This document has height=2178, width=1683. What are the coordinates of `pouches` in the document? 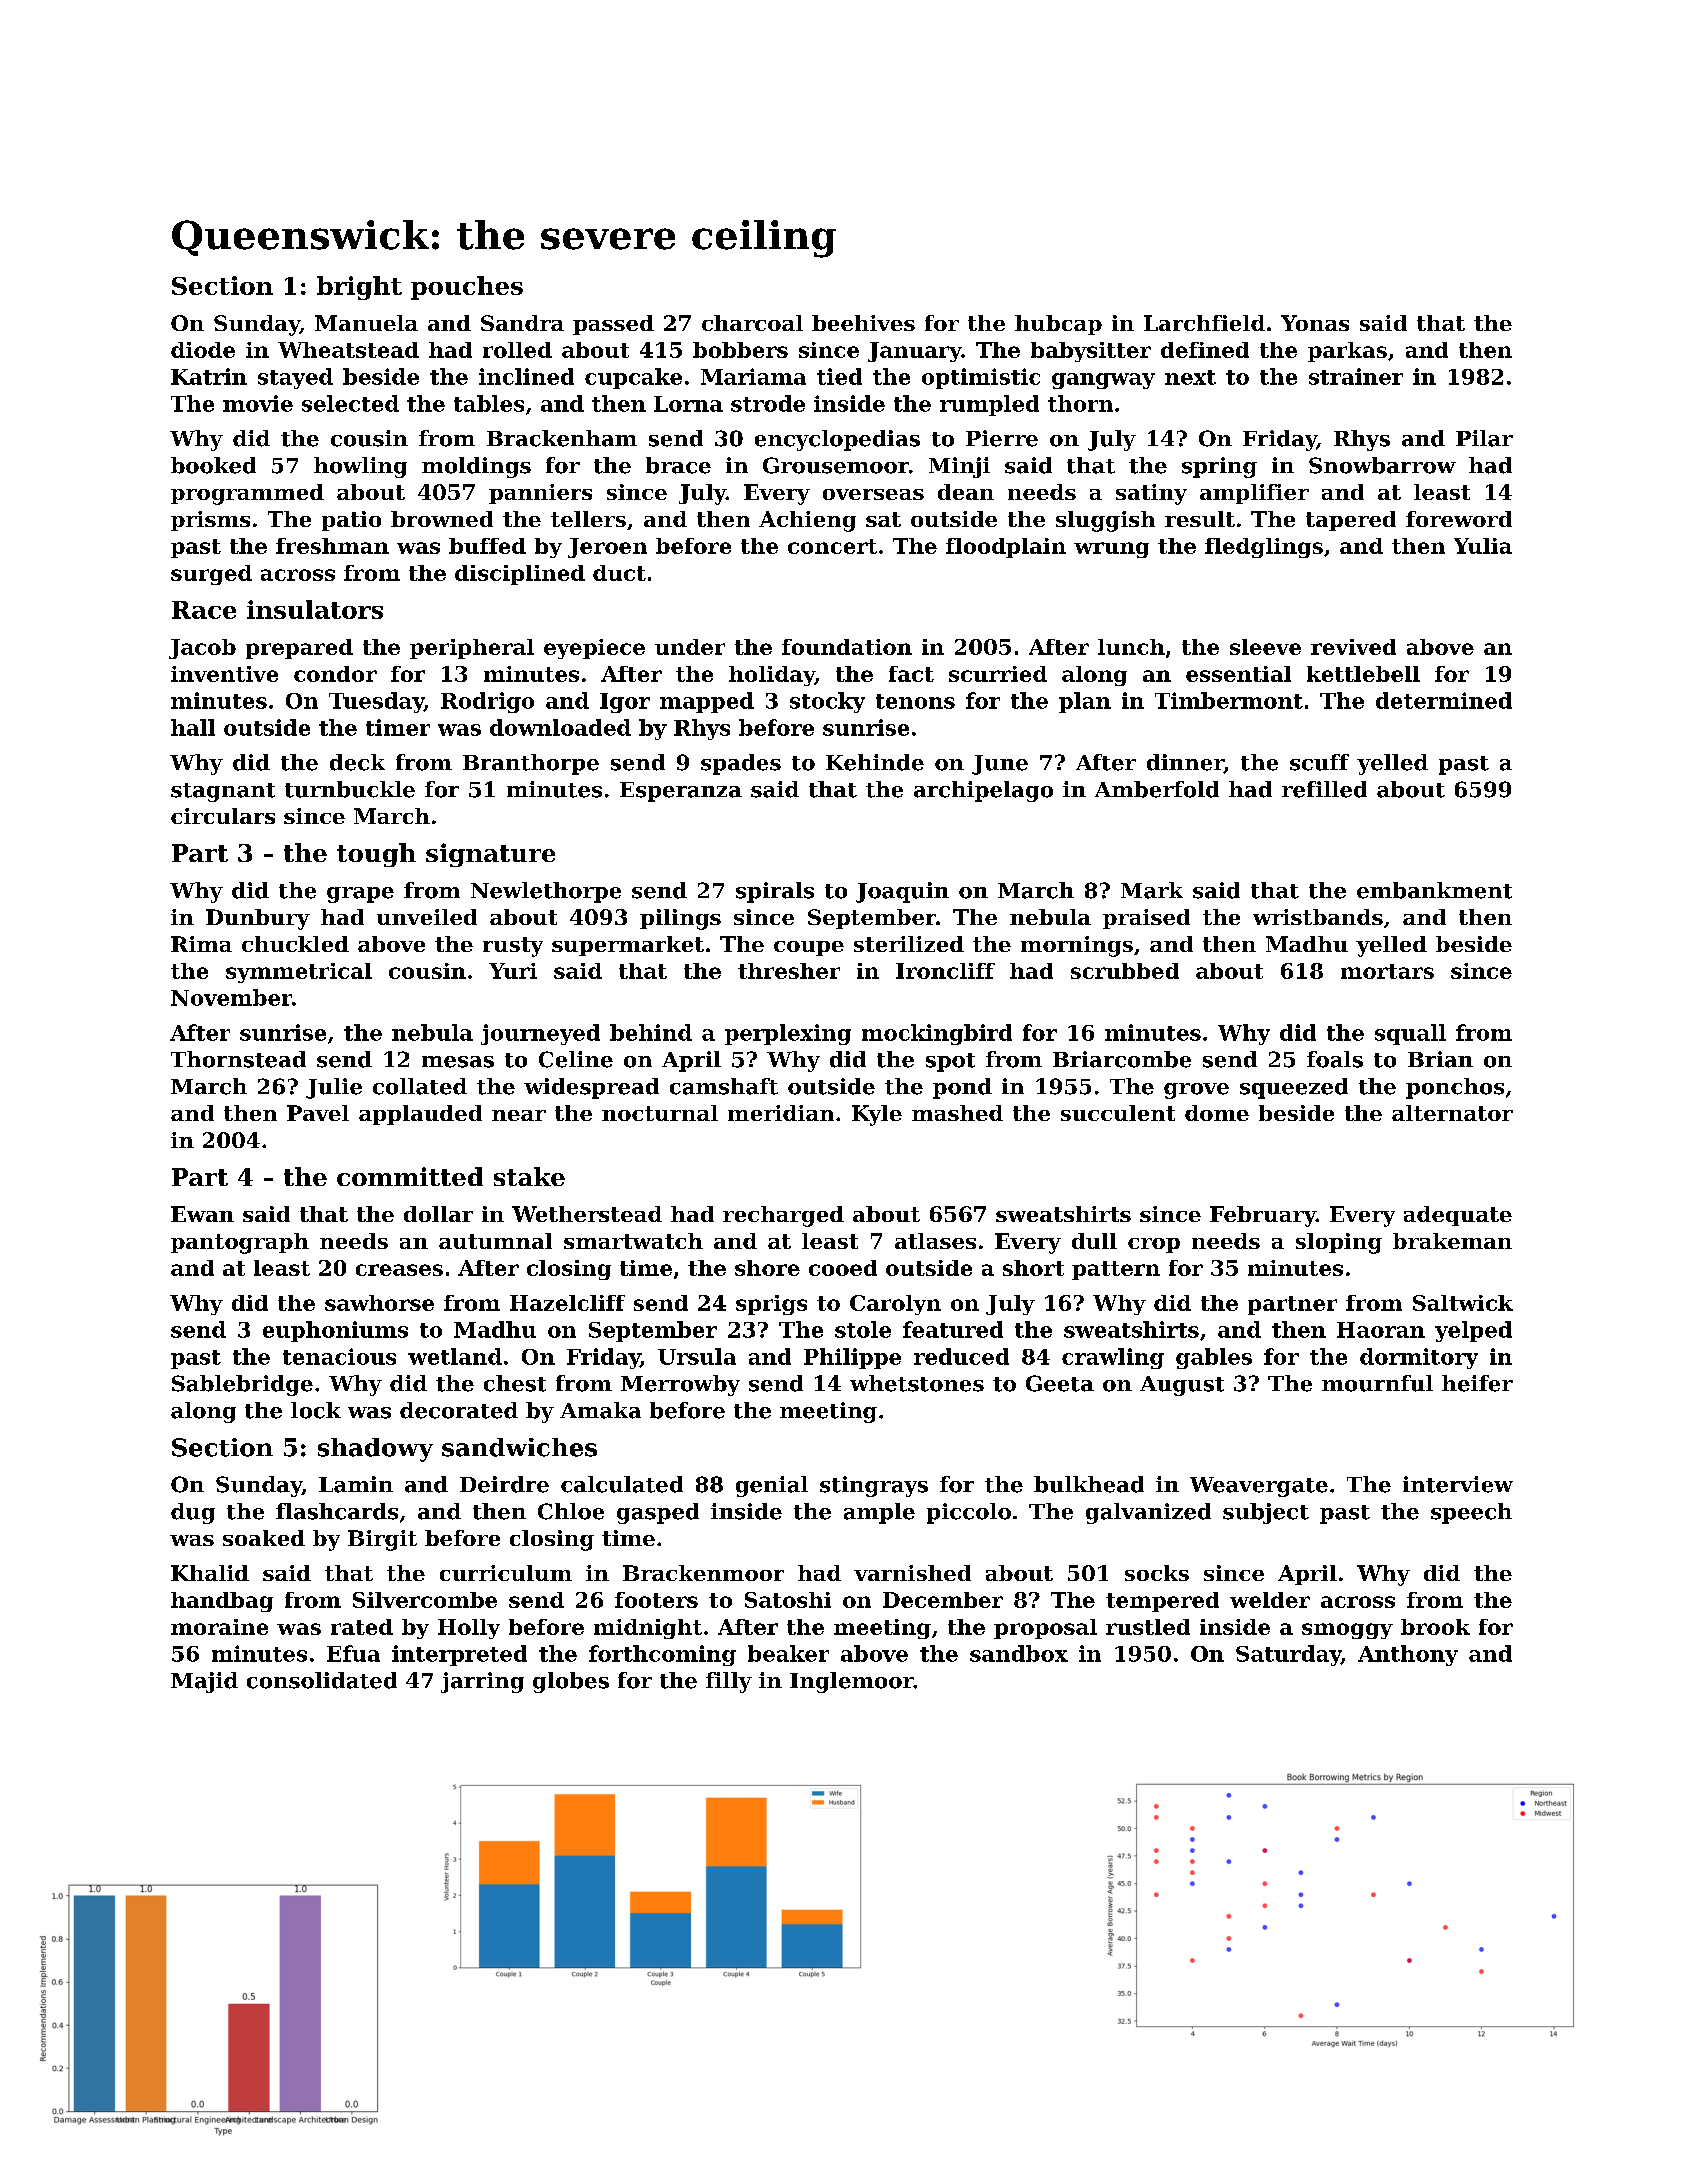 It's located at (467, 288).
